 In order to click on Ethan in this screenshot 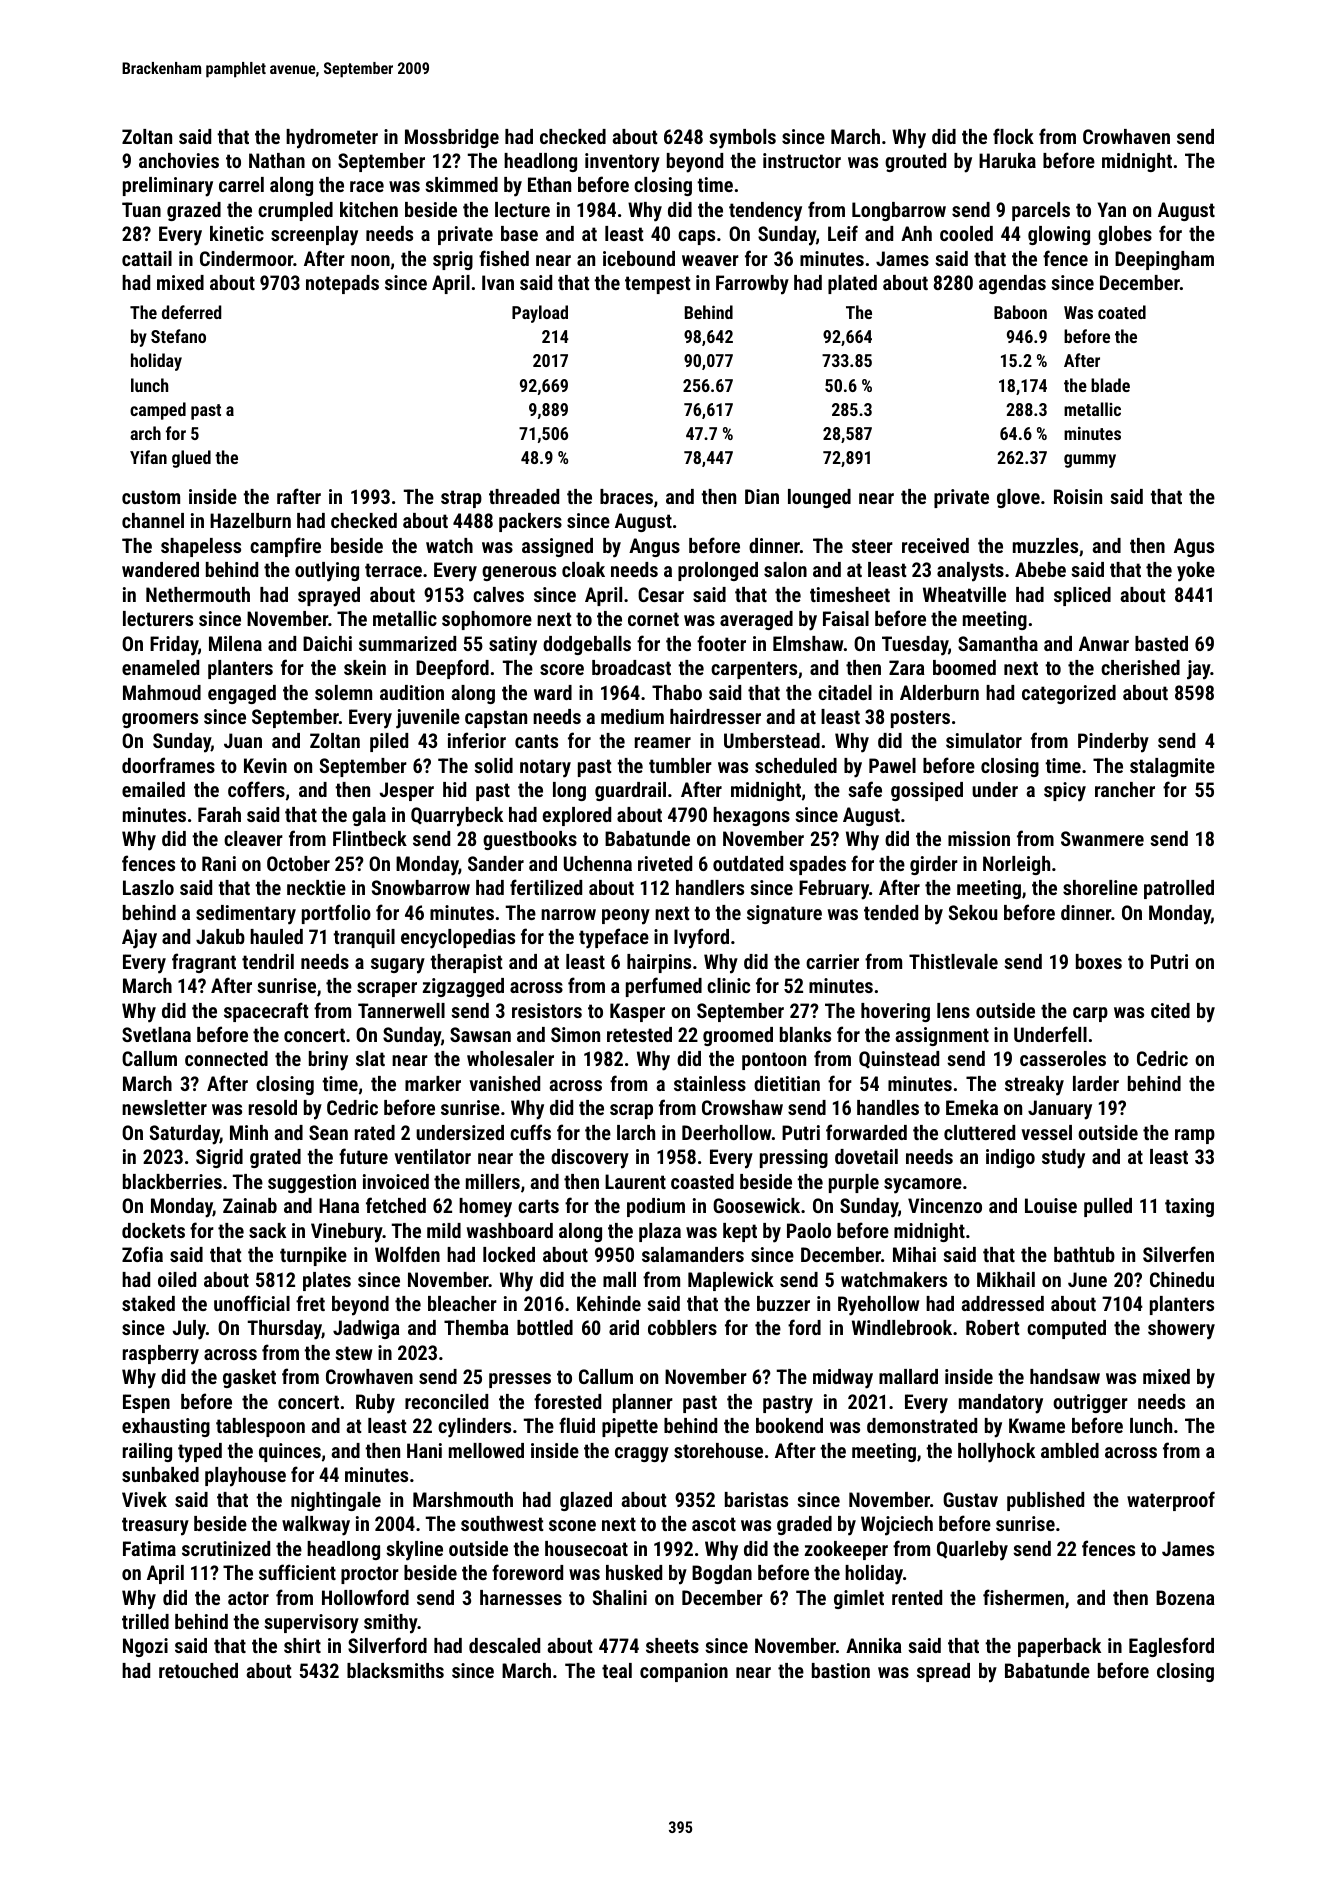, I will do `click(549, 184)`.
